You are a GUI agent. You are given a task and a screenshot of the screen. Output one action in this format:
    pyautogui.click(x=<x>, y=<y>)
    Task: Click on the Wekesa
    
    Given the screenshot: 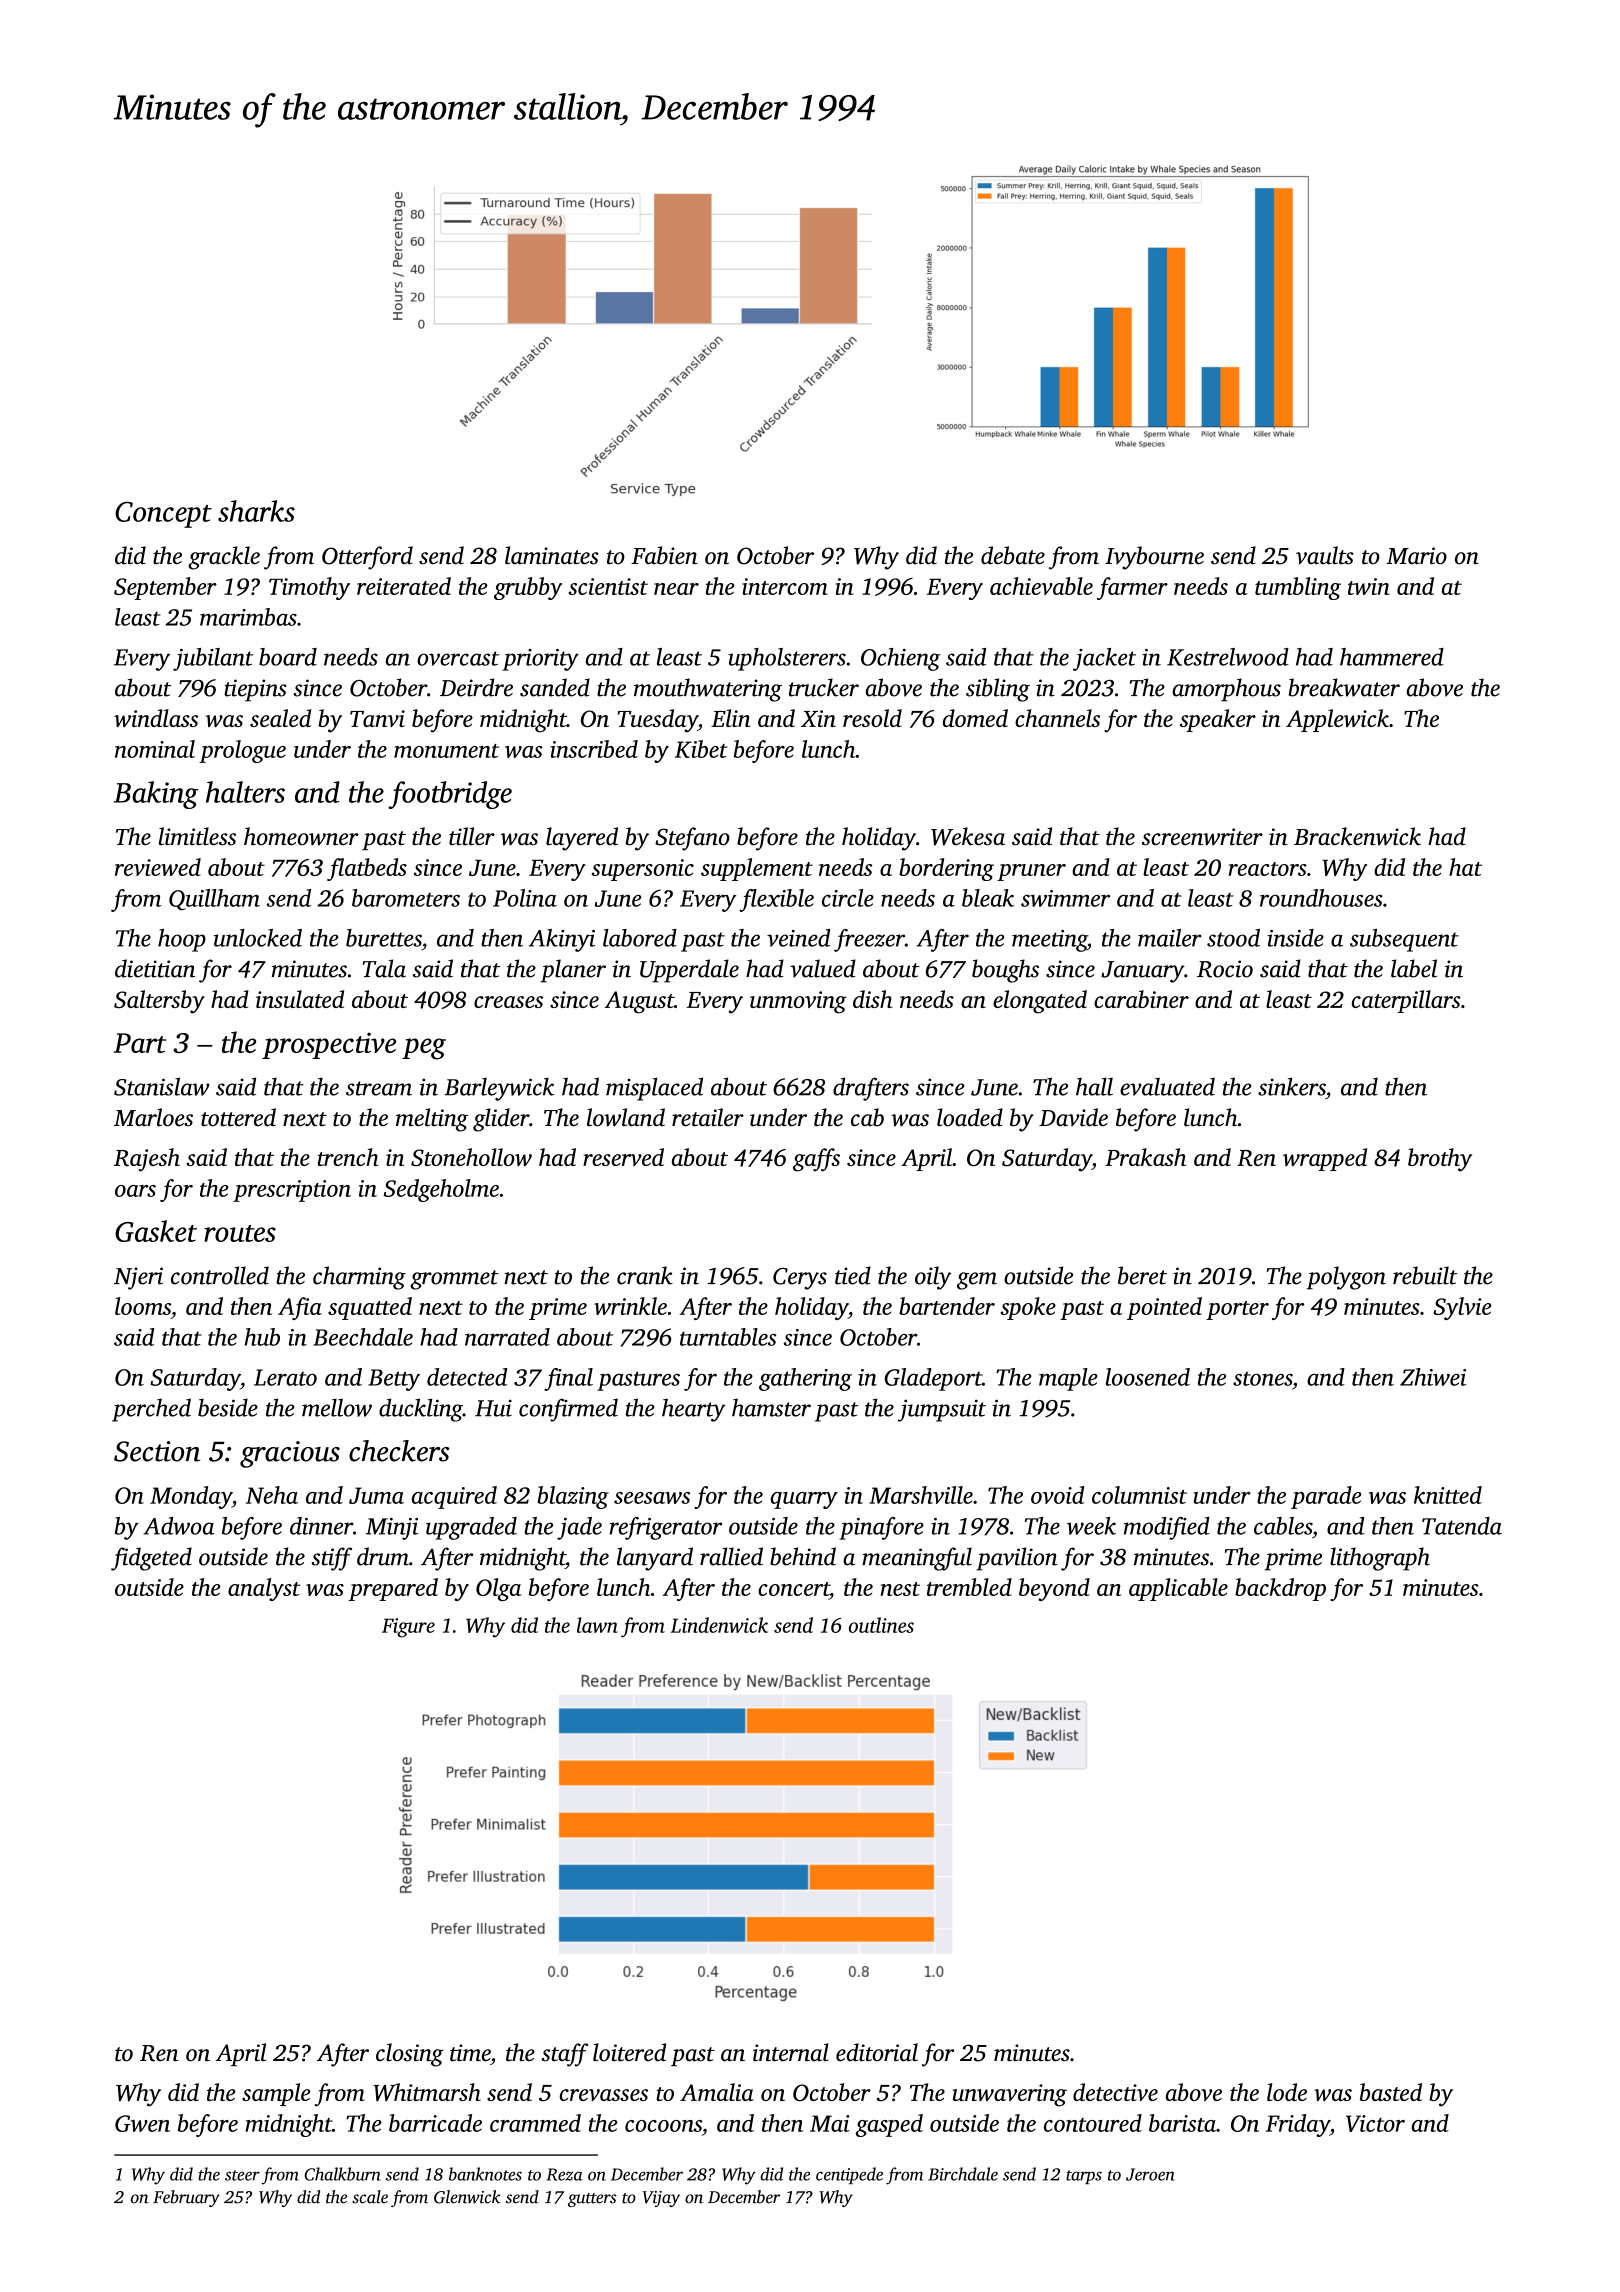 What is the action you would take?
    pyautogui.click(x=968, y=836)
